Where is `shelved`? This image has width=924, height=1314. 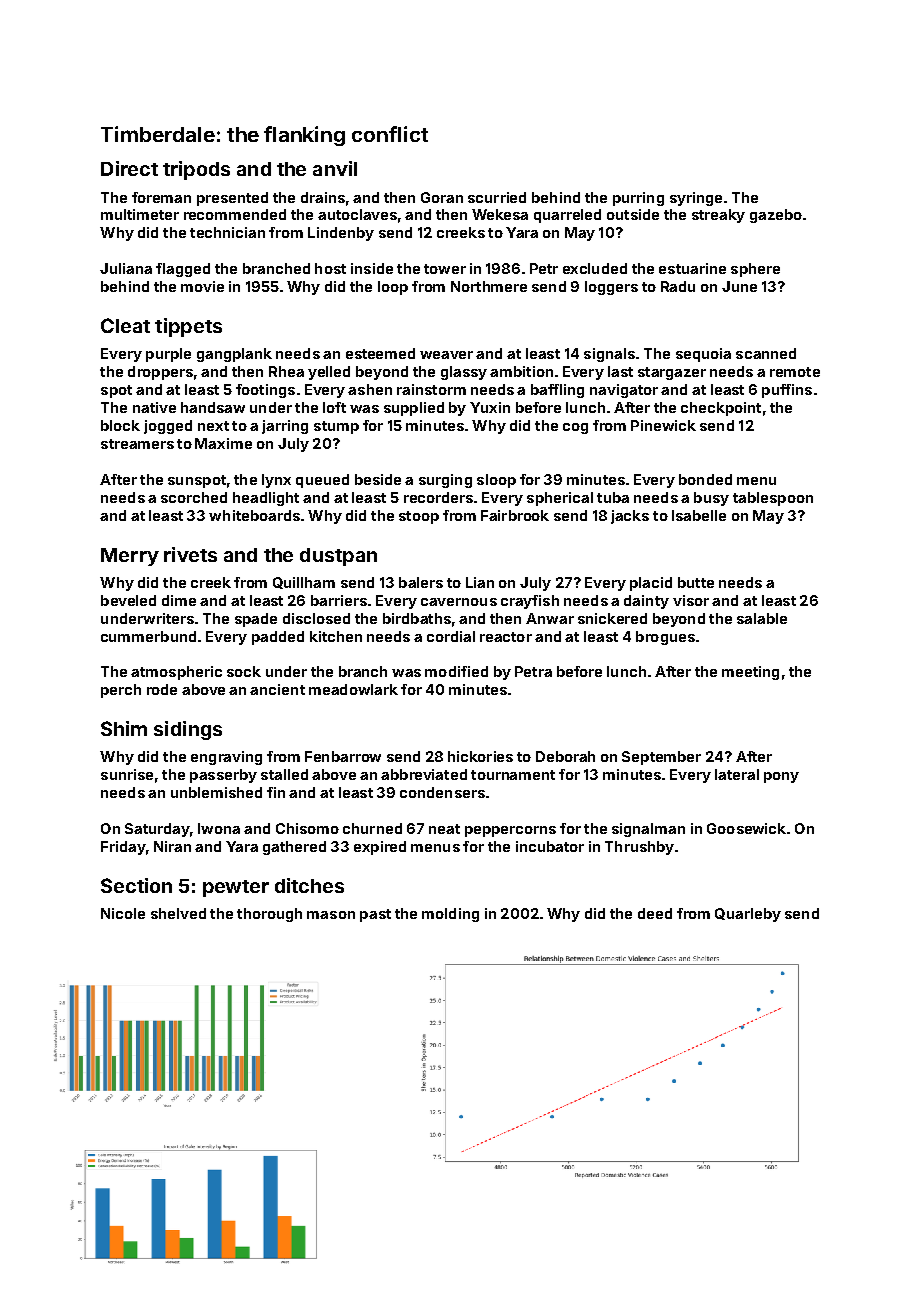
shelved is located at coordinates (178, 913).
